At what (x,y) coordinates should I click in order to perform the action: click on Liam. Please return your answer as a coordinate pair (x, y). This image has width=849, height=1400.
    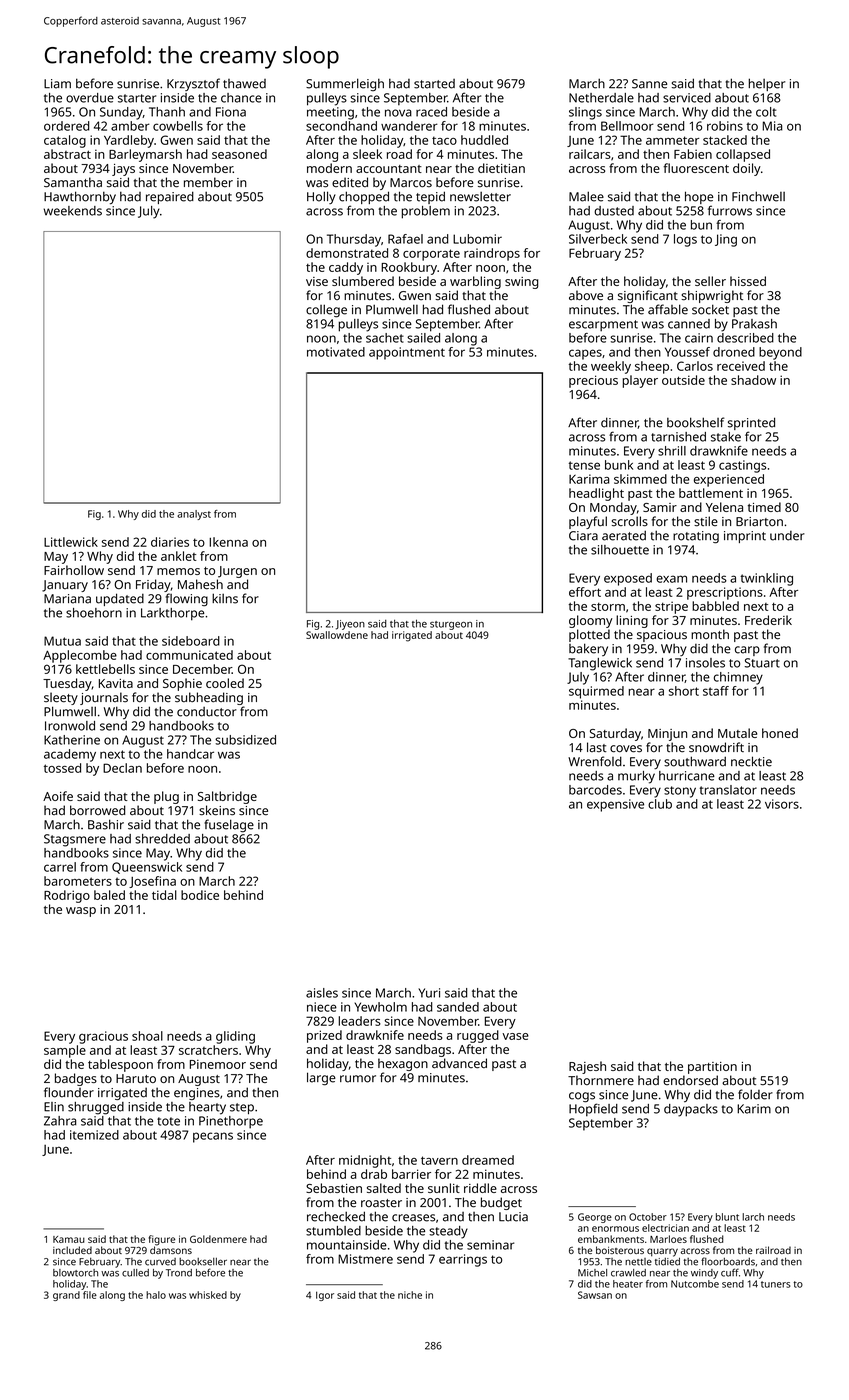
    Looking at the image, I should click on (57, 84).
